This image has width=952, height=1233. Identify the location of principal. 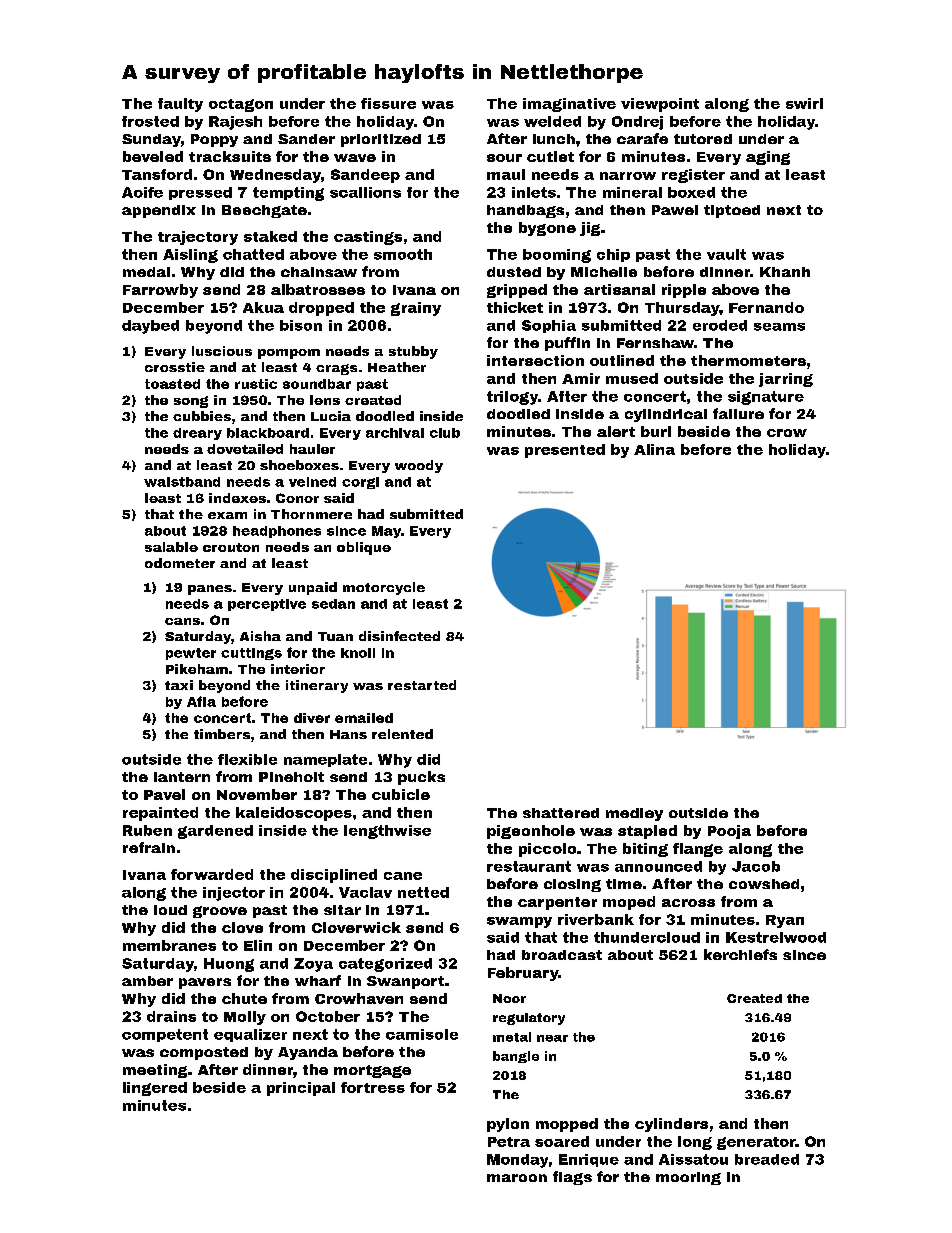
(301, 1089).
